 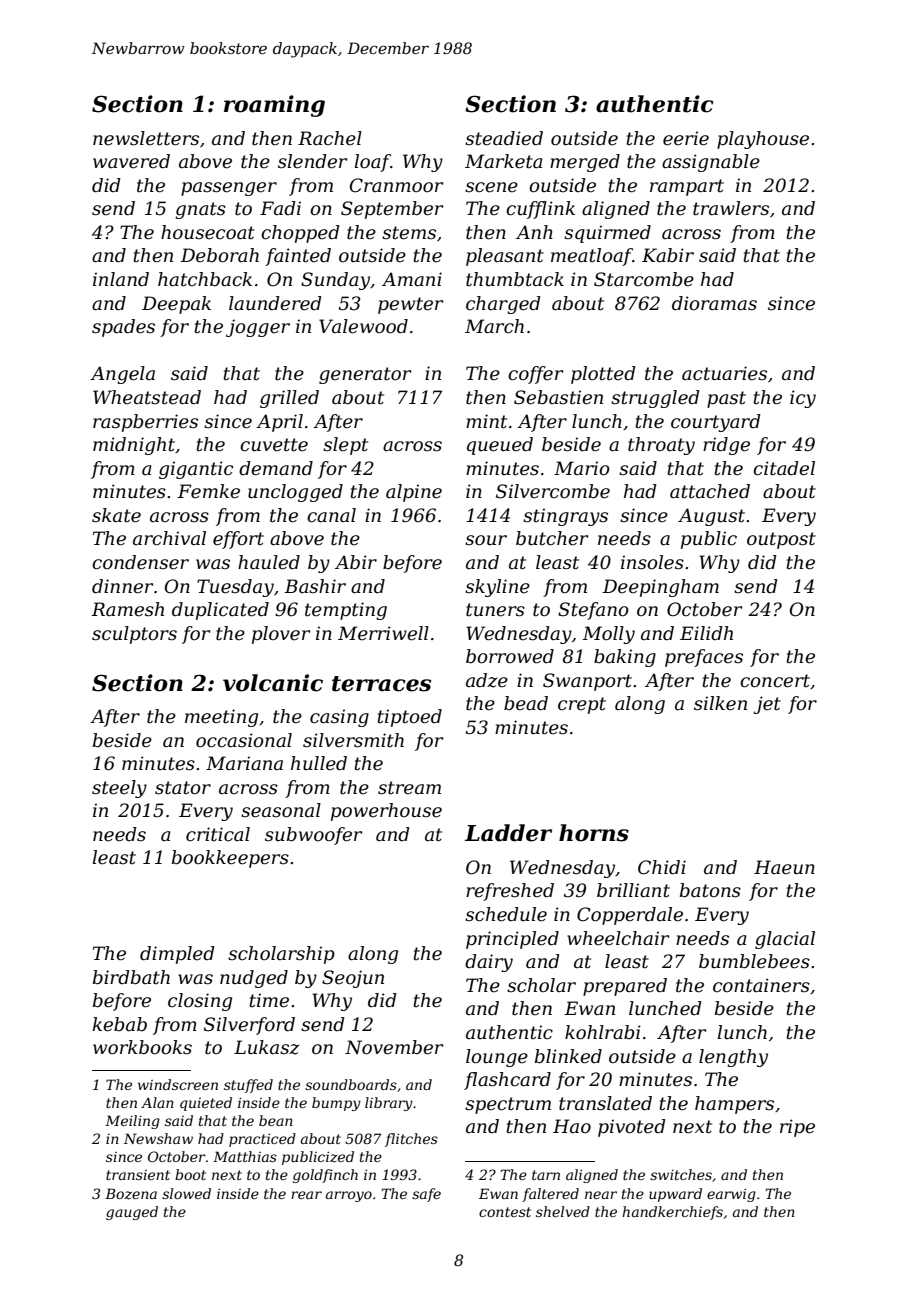 I want to click on Merriwell, so click(x=383, y=633).
